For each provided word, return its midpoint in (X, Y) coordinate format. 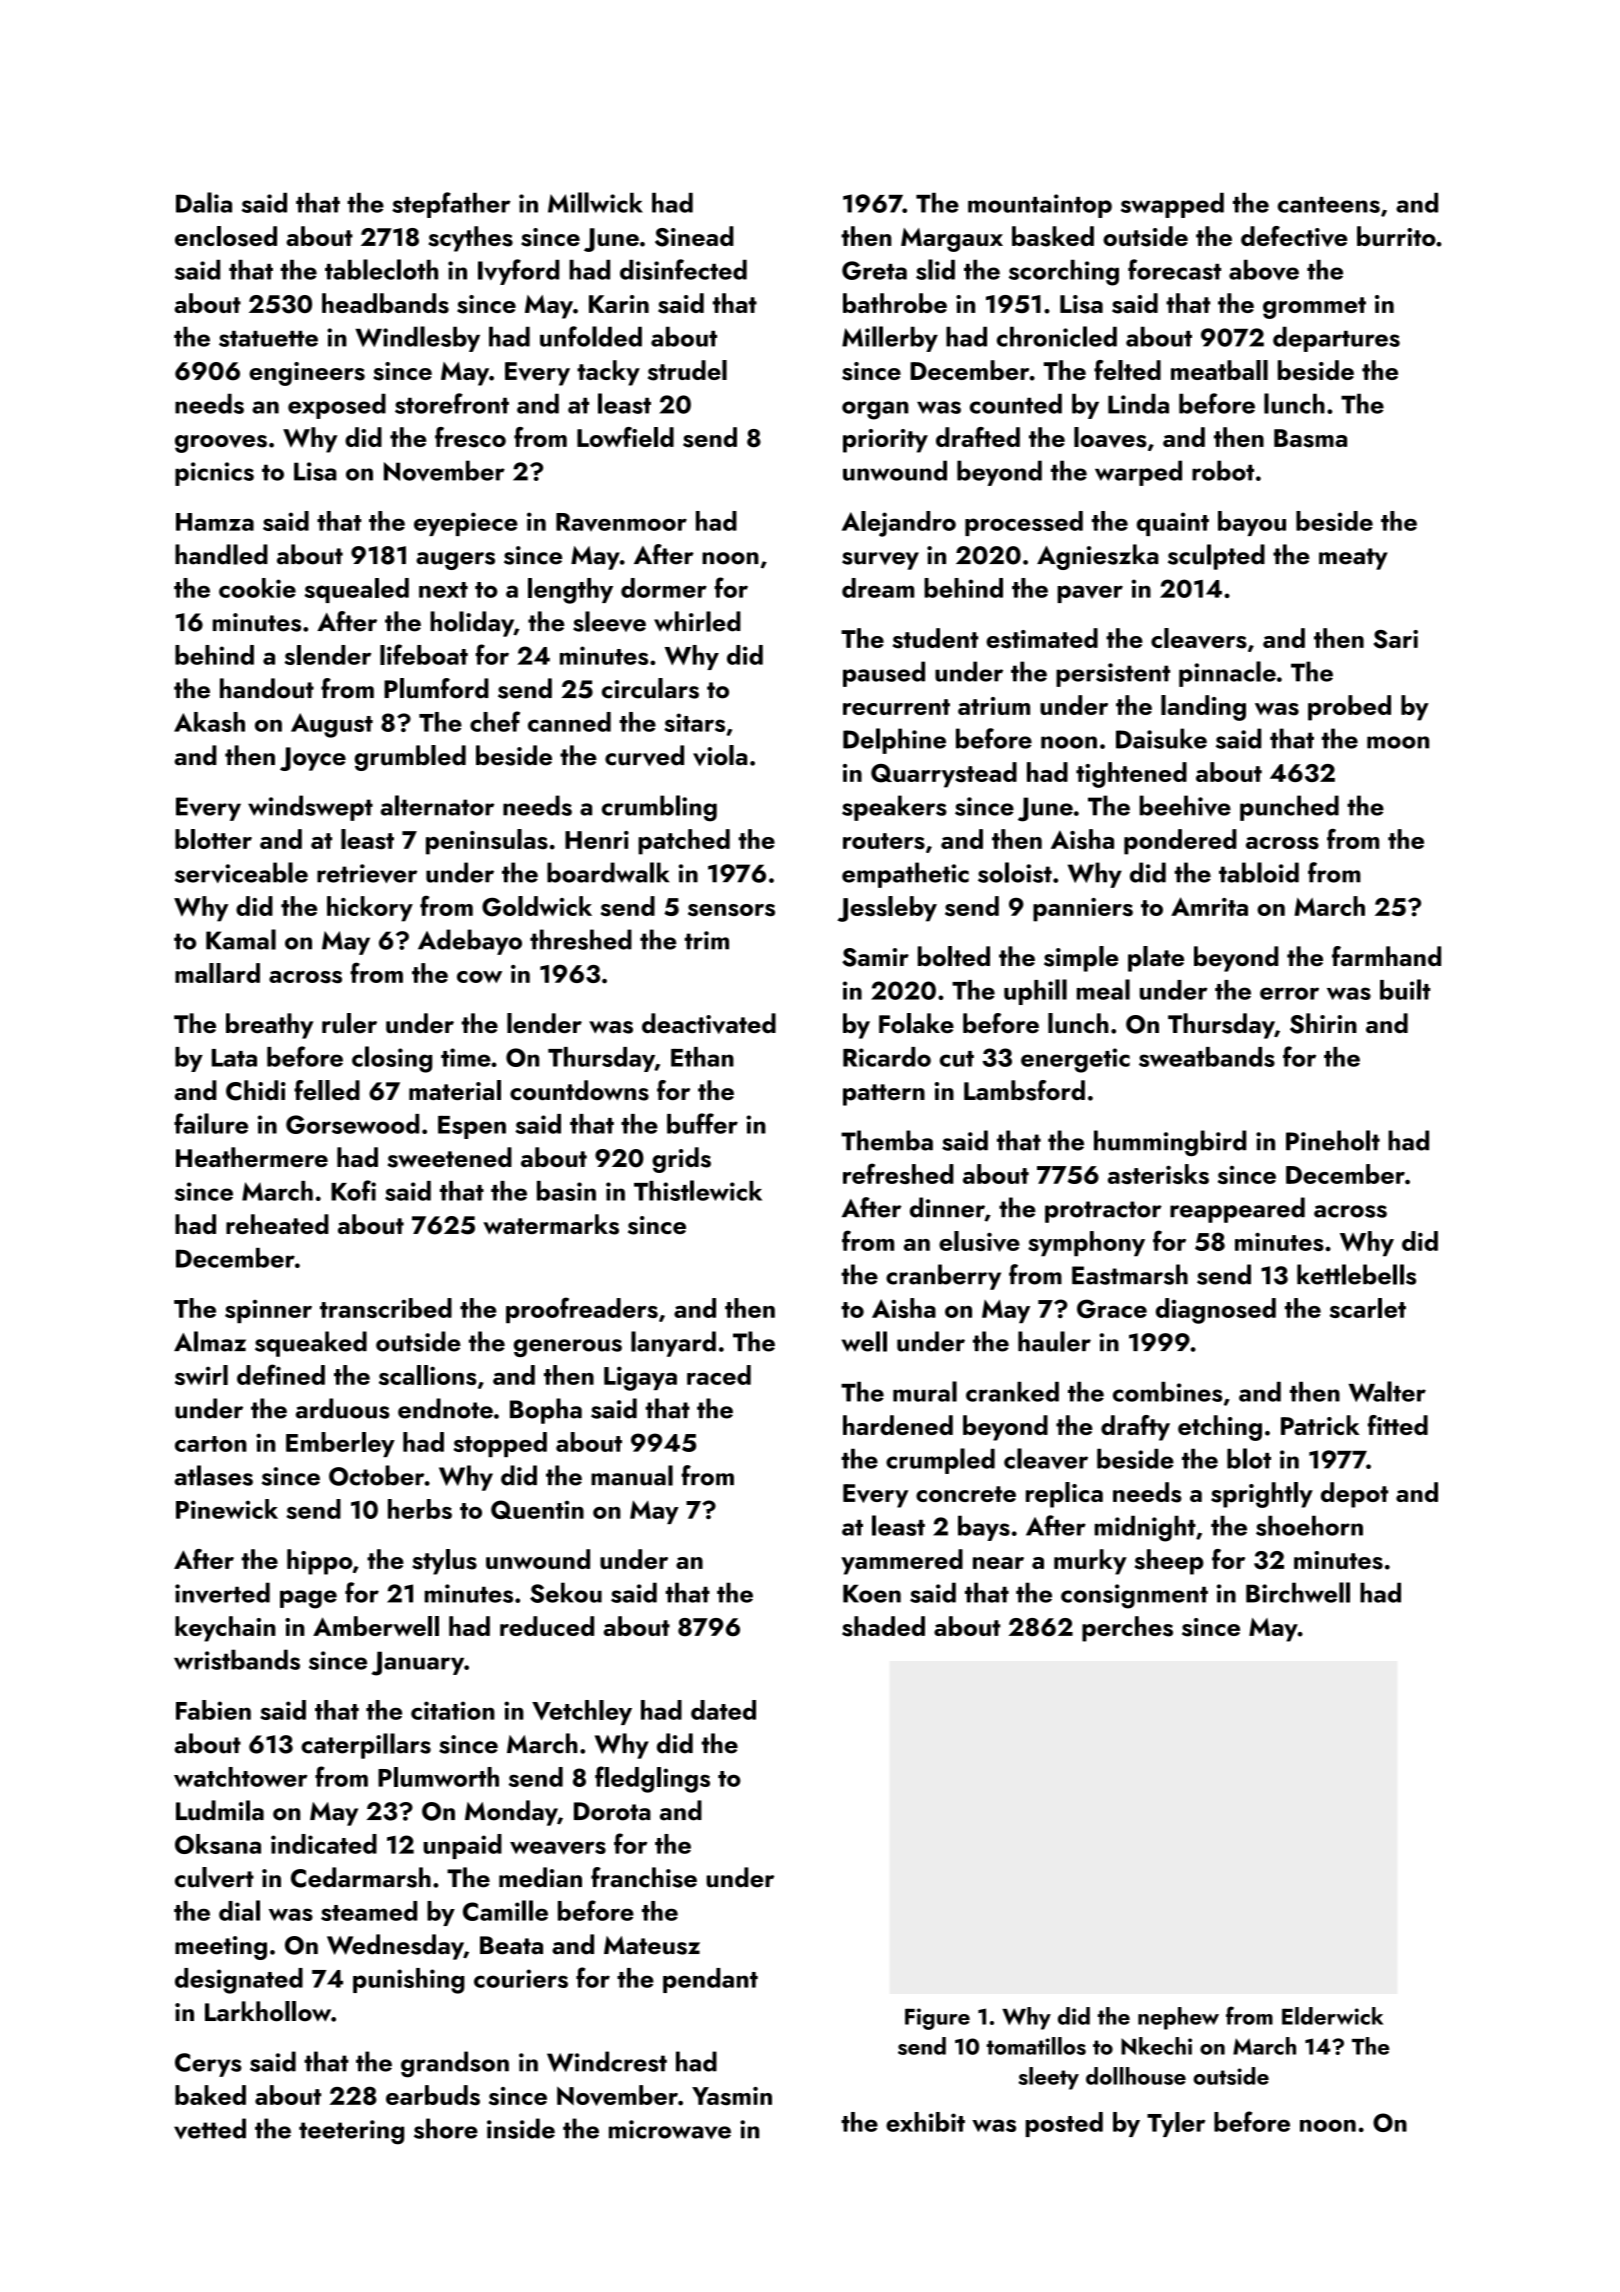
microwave (670, 2129)
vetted (210, 2128)
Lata (234, 1058)
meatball (1219, 370)
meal (1103, 989)
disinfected (683, 269)
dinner (947, 1207)
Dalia (204, 202)
